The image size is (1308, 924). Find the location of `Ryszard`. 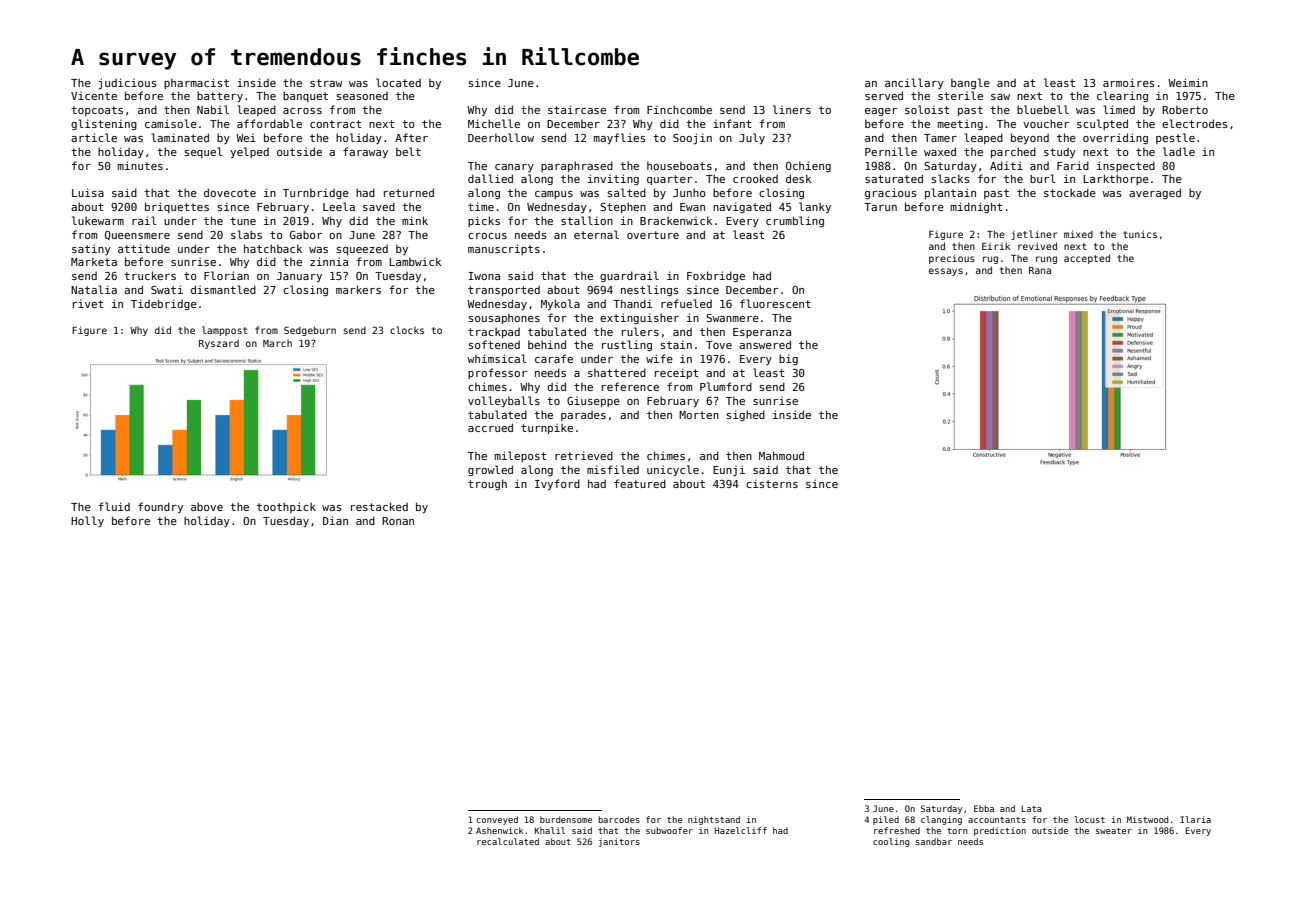

Ryszard is located at coordinates (219, 344).
